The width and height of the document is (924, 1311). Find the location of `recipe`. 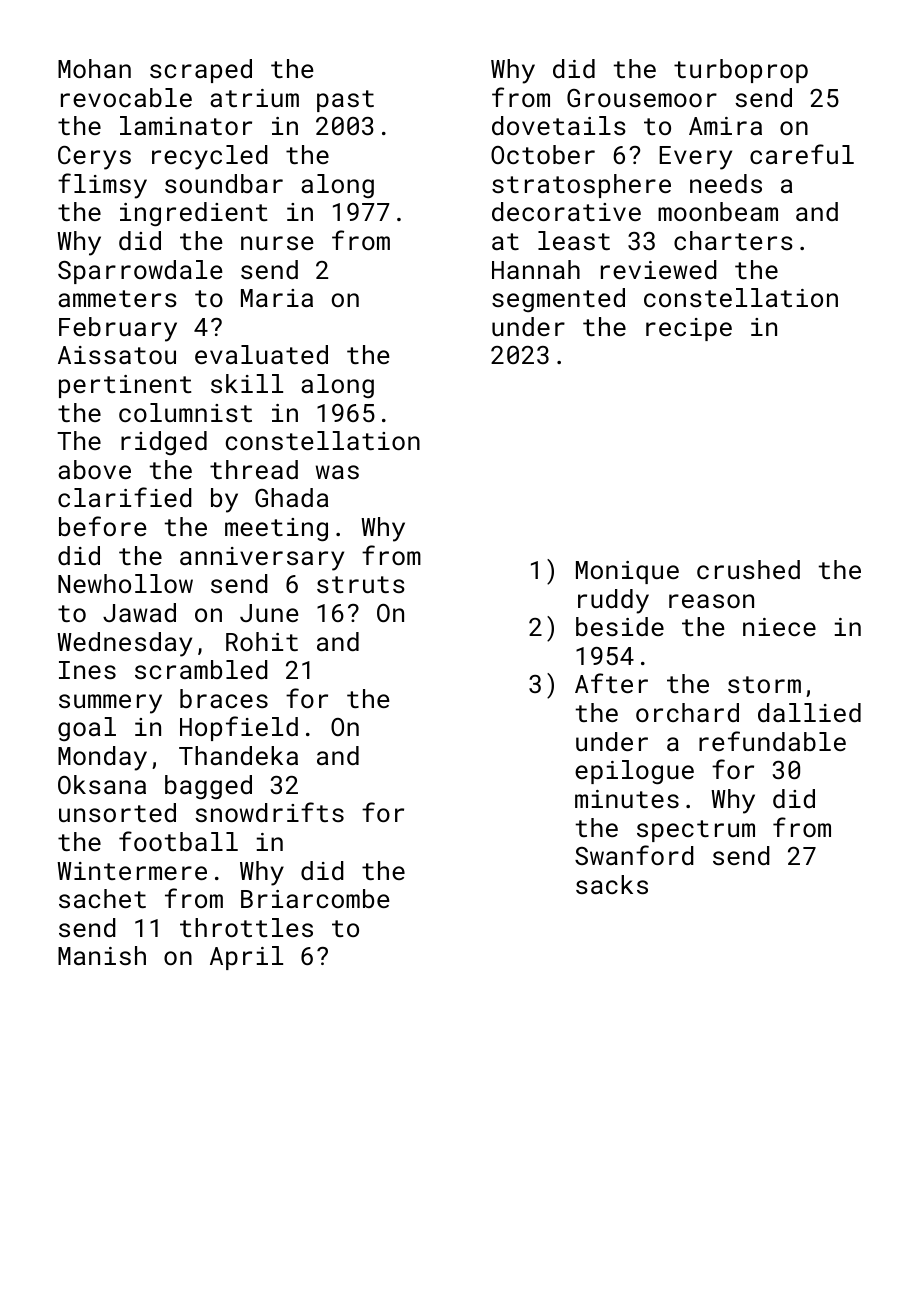

recipe is located at coordinates (689, 329).
